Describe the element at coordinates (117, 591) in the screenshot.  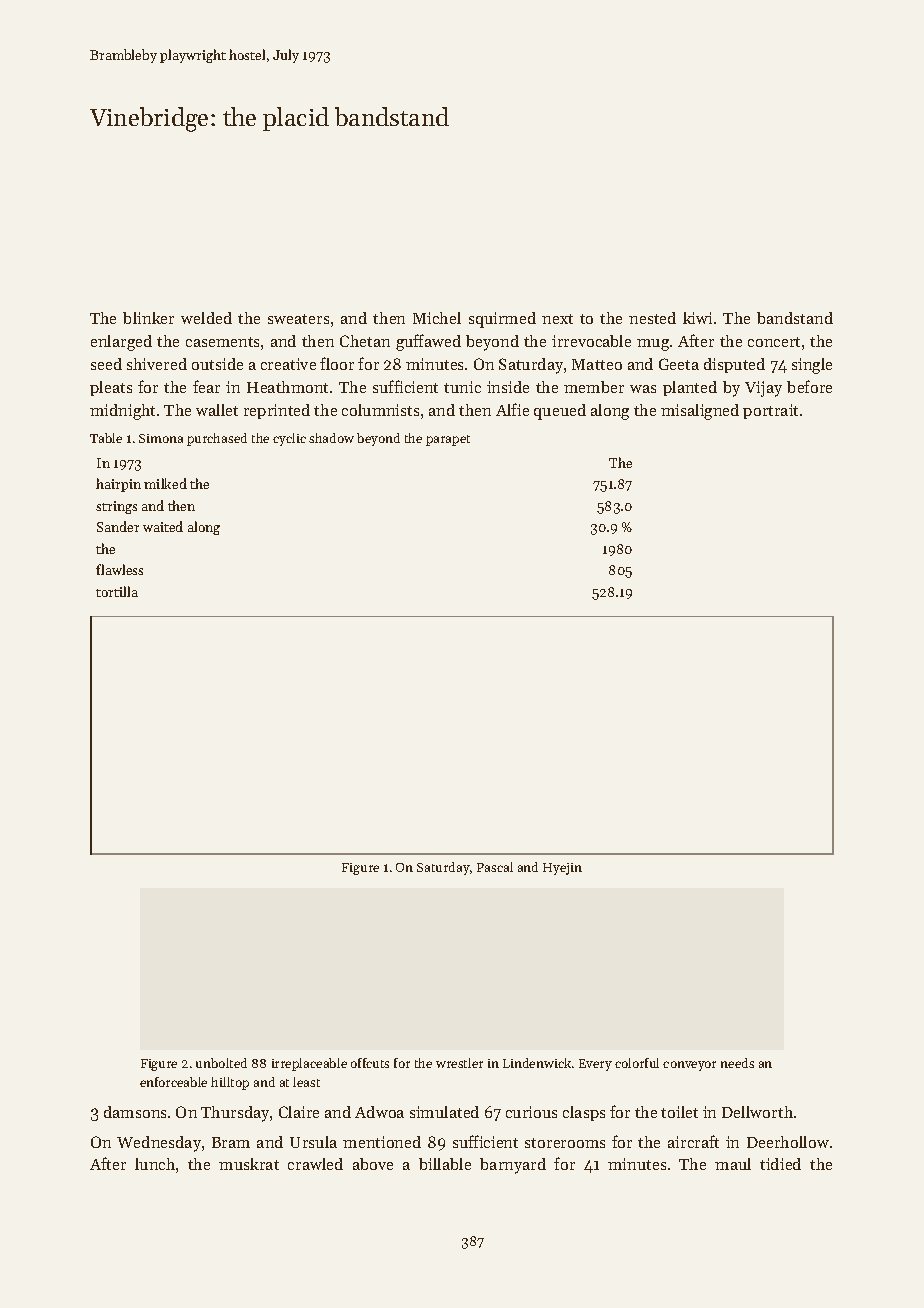
I see `tortilla` at that location.
